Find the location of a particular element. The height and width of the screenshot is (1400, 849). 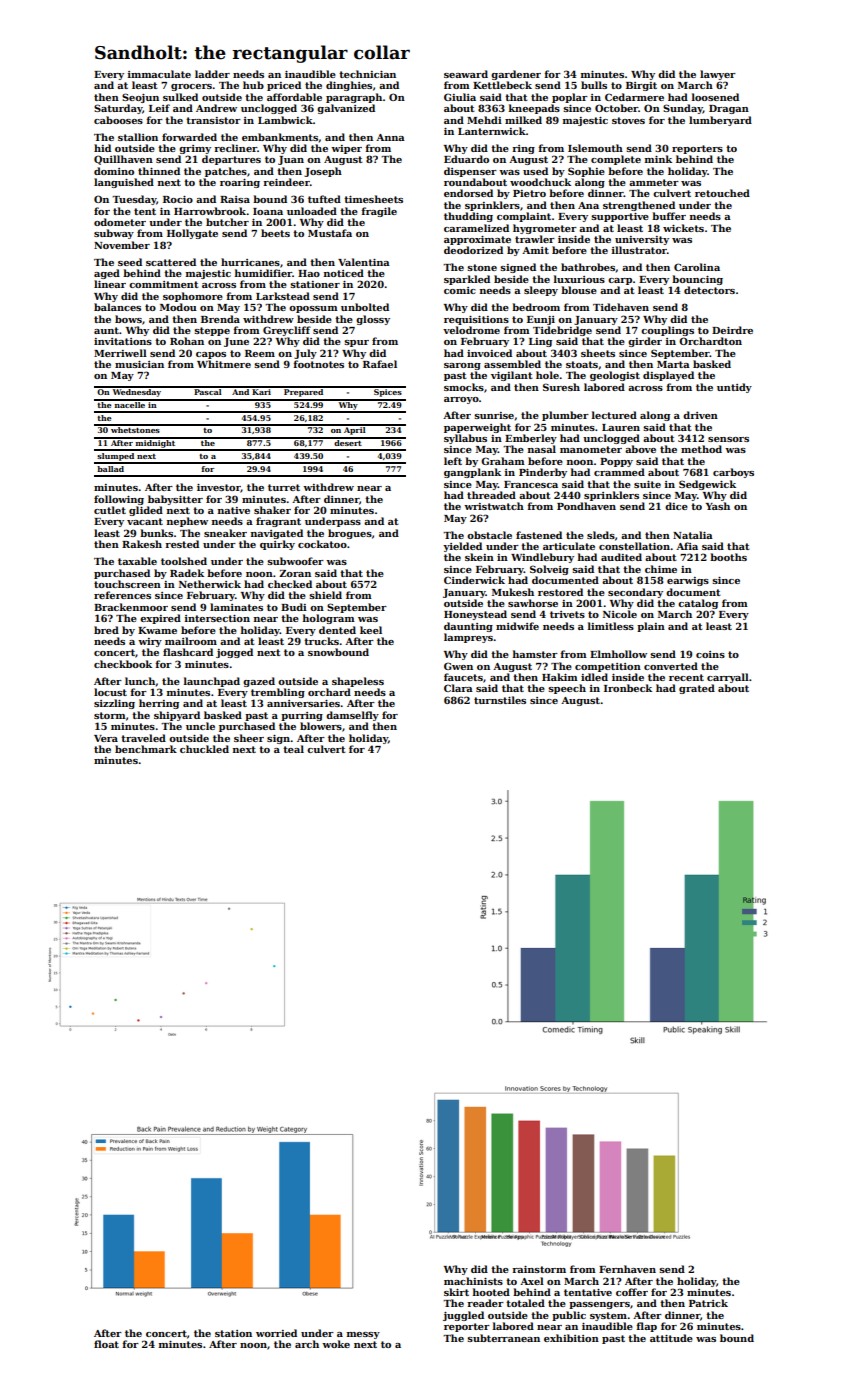

worried is located at coordinates (276, 1333).
